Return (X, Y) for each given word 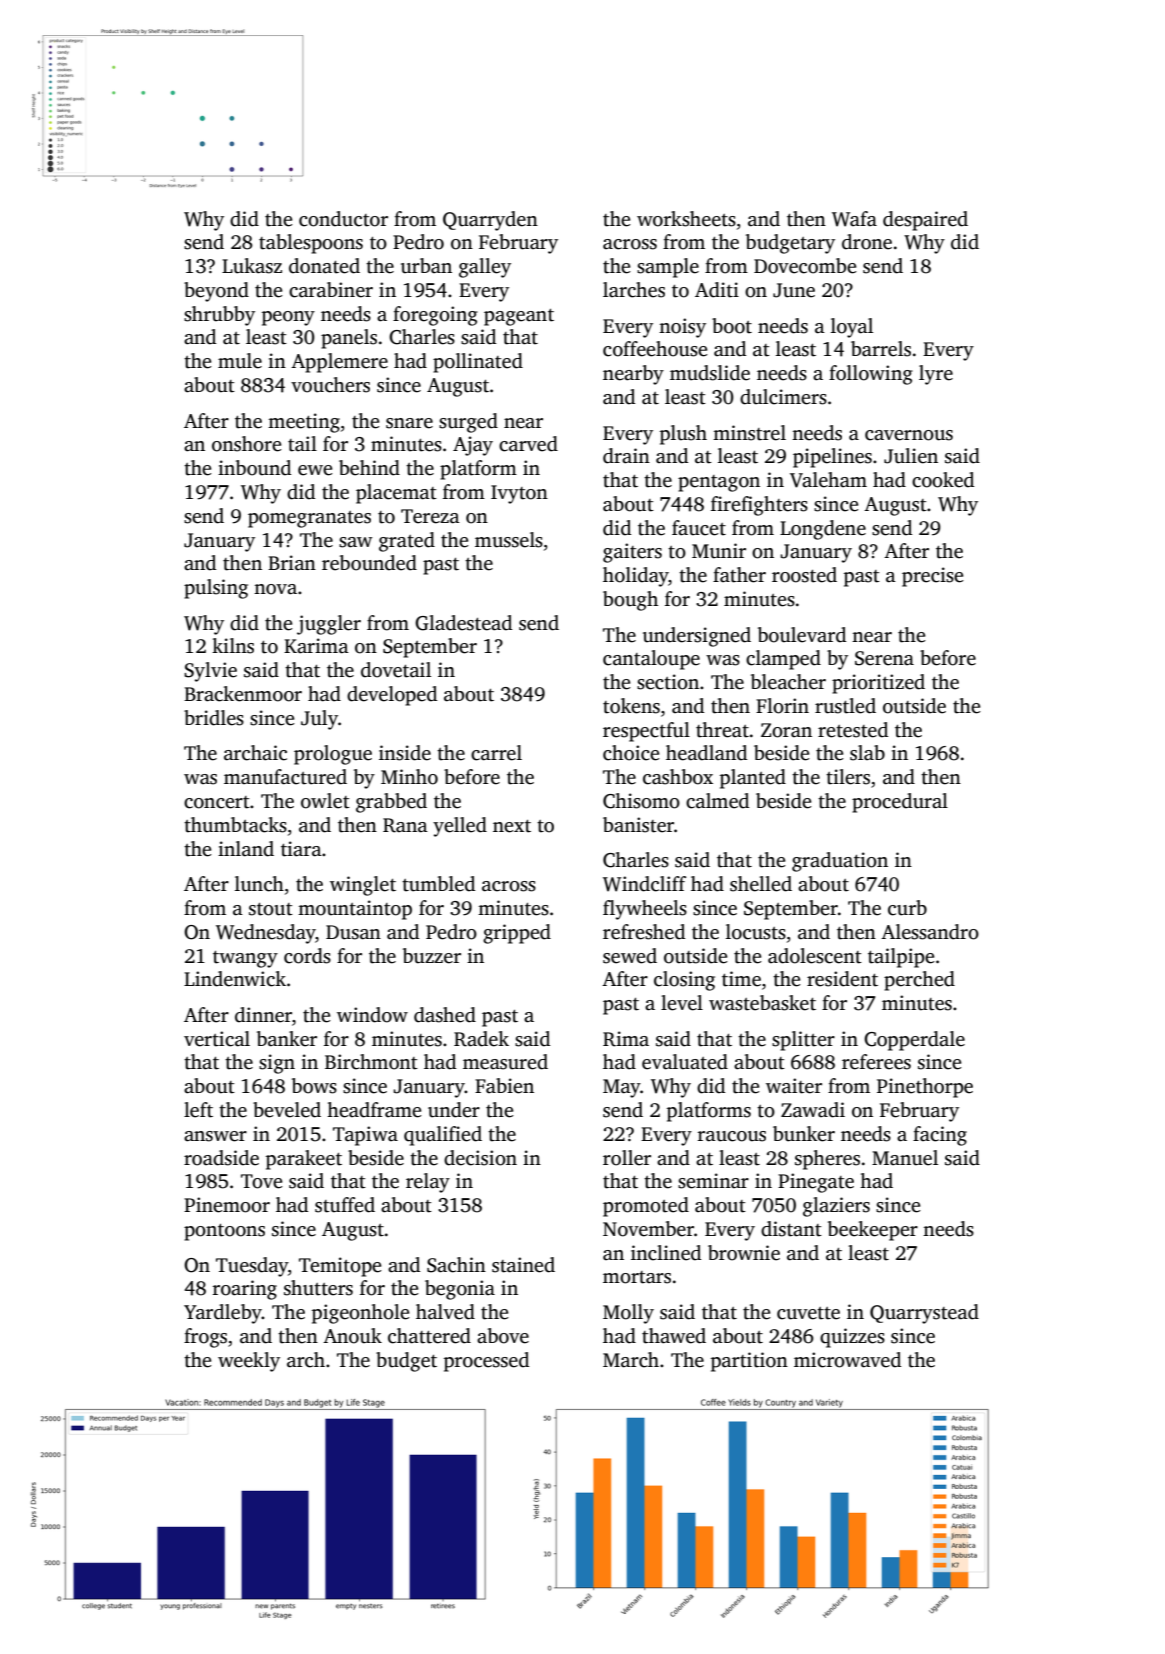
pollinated (478, 363)
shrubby (219, 316)
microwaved (847, 1360)
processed (486, 1362)
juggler (329, 625)
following (871, 375)
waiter (794, 1086)
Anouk (352, 1336)
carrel (496, 753)
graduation (840, 862)
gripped (517, 934)
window (372, 1015)
